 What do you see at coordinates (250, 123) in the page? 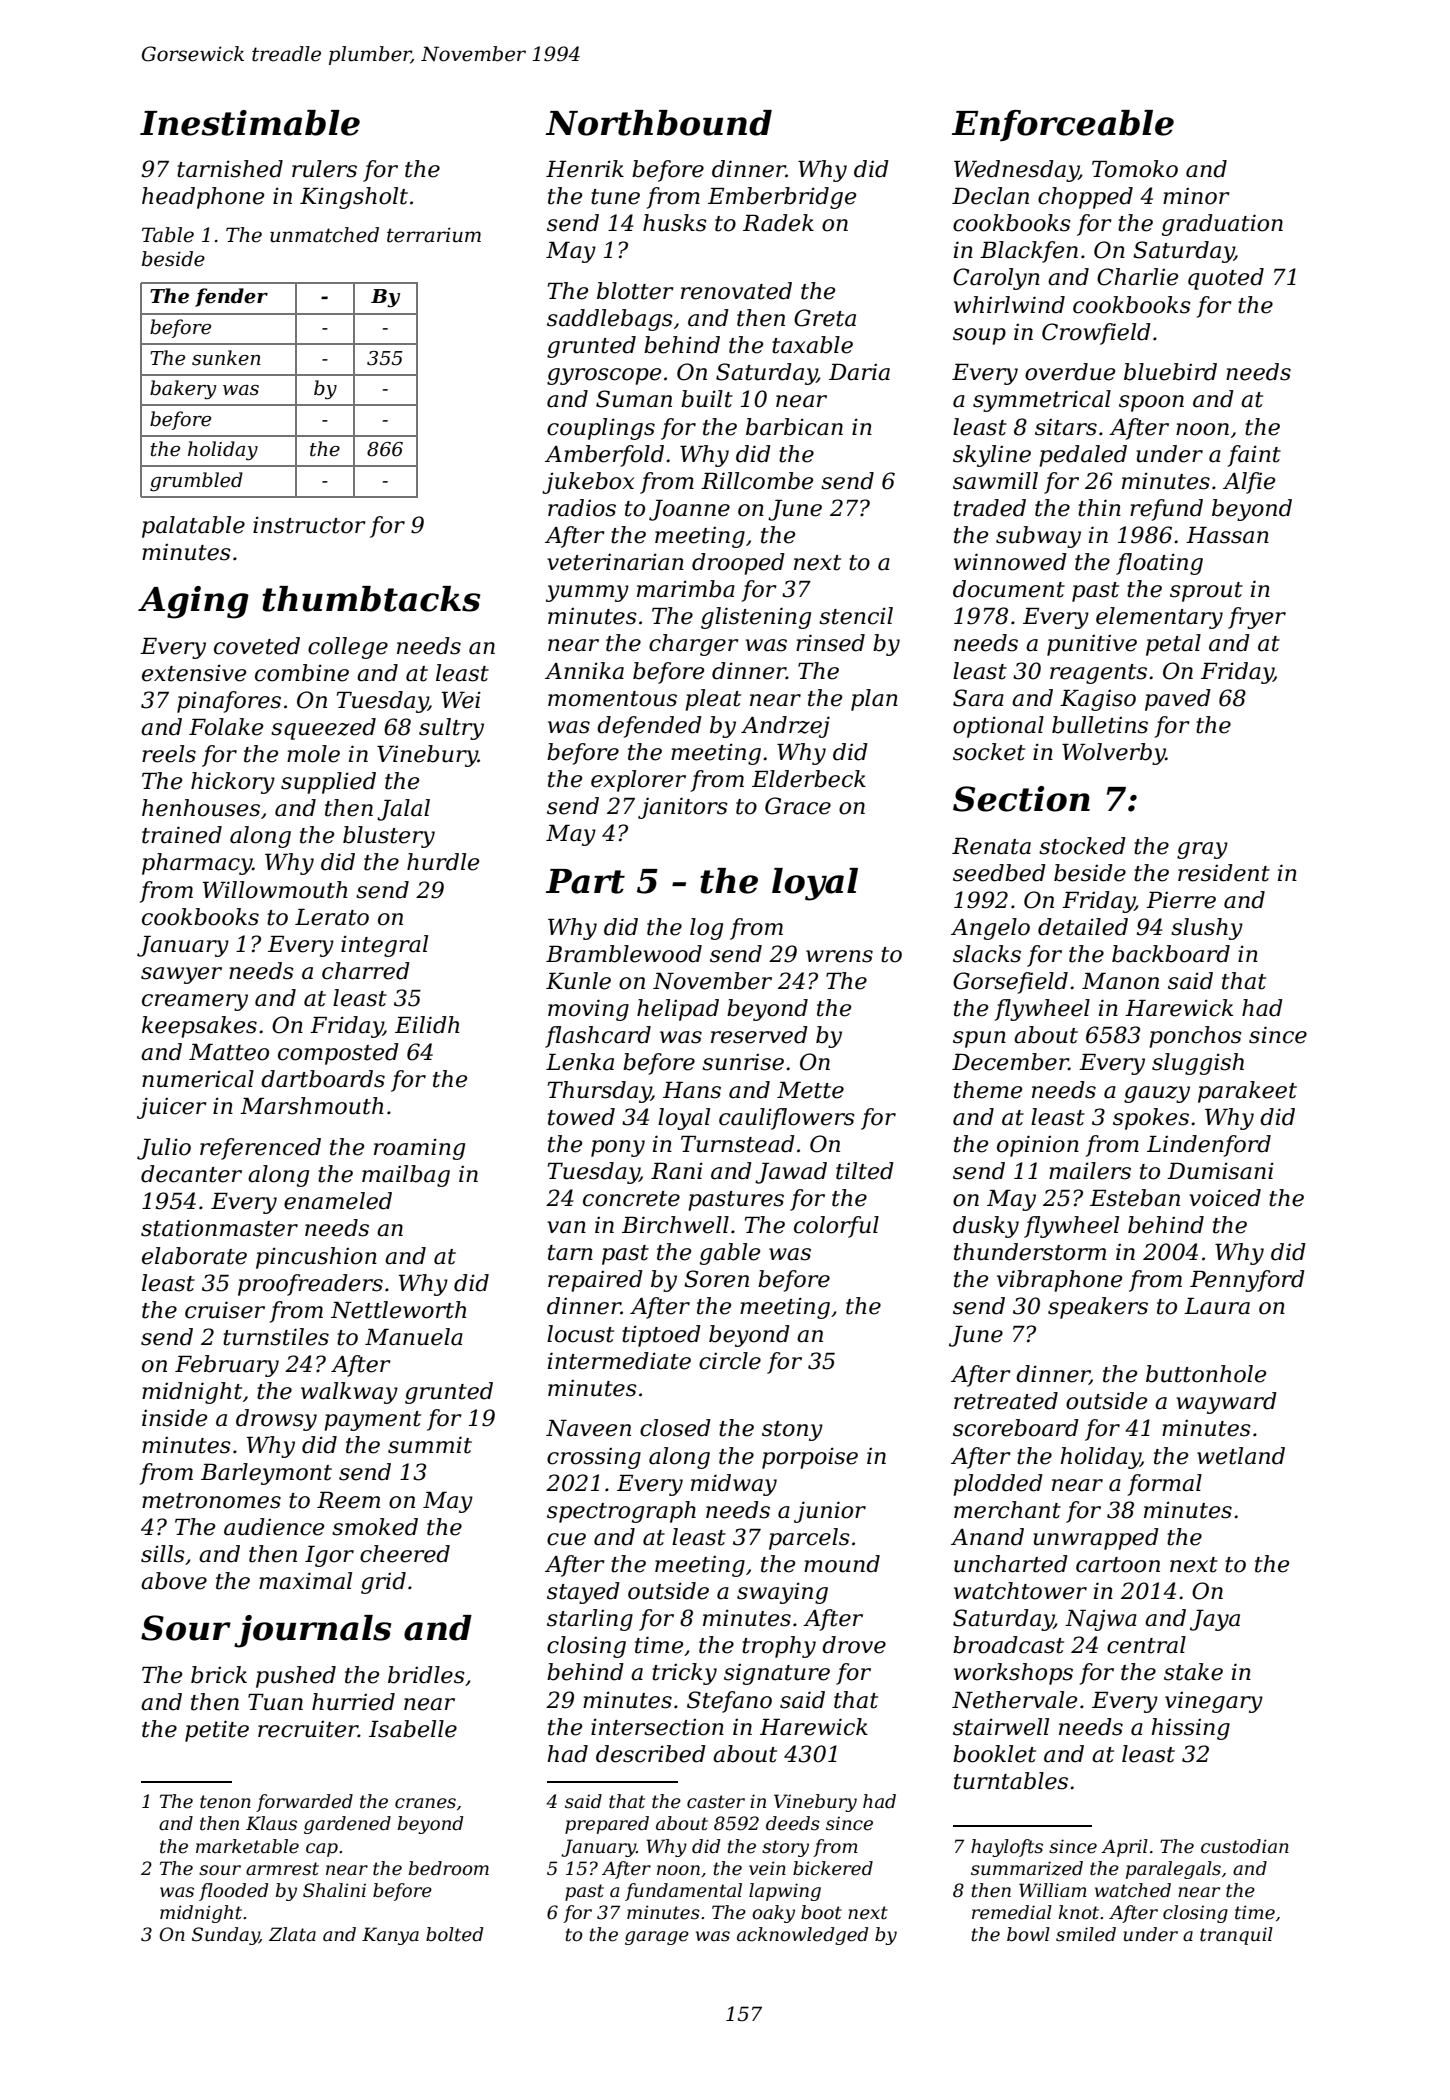
I see `Inestimable` at bounding box center [250, 123].
